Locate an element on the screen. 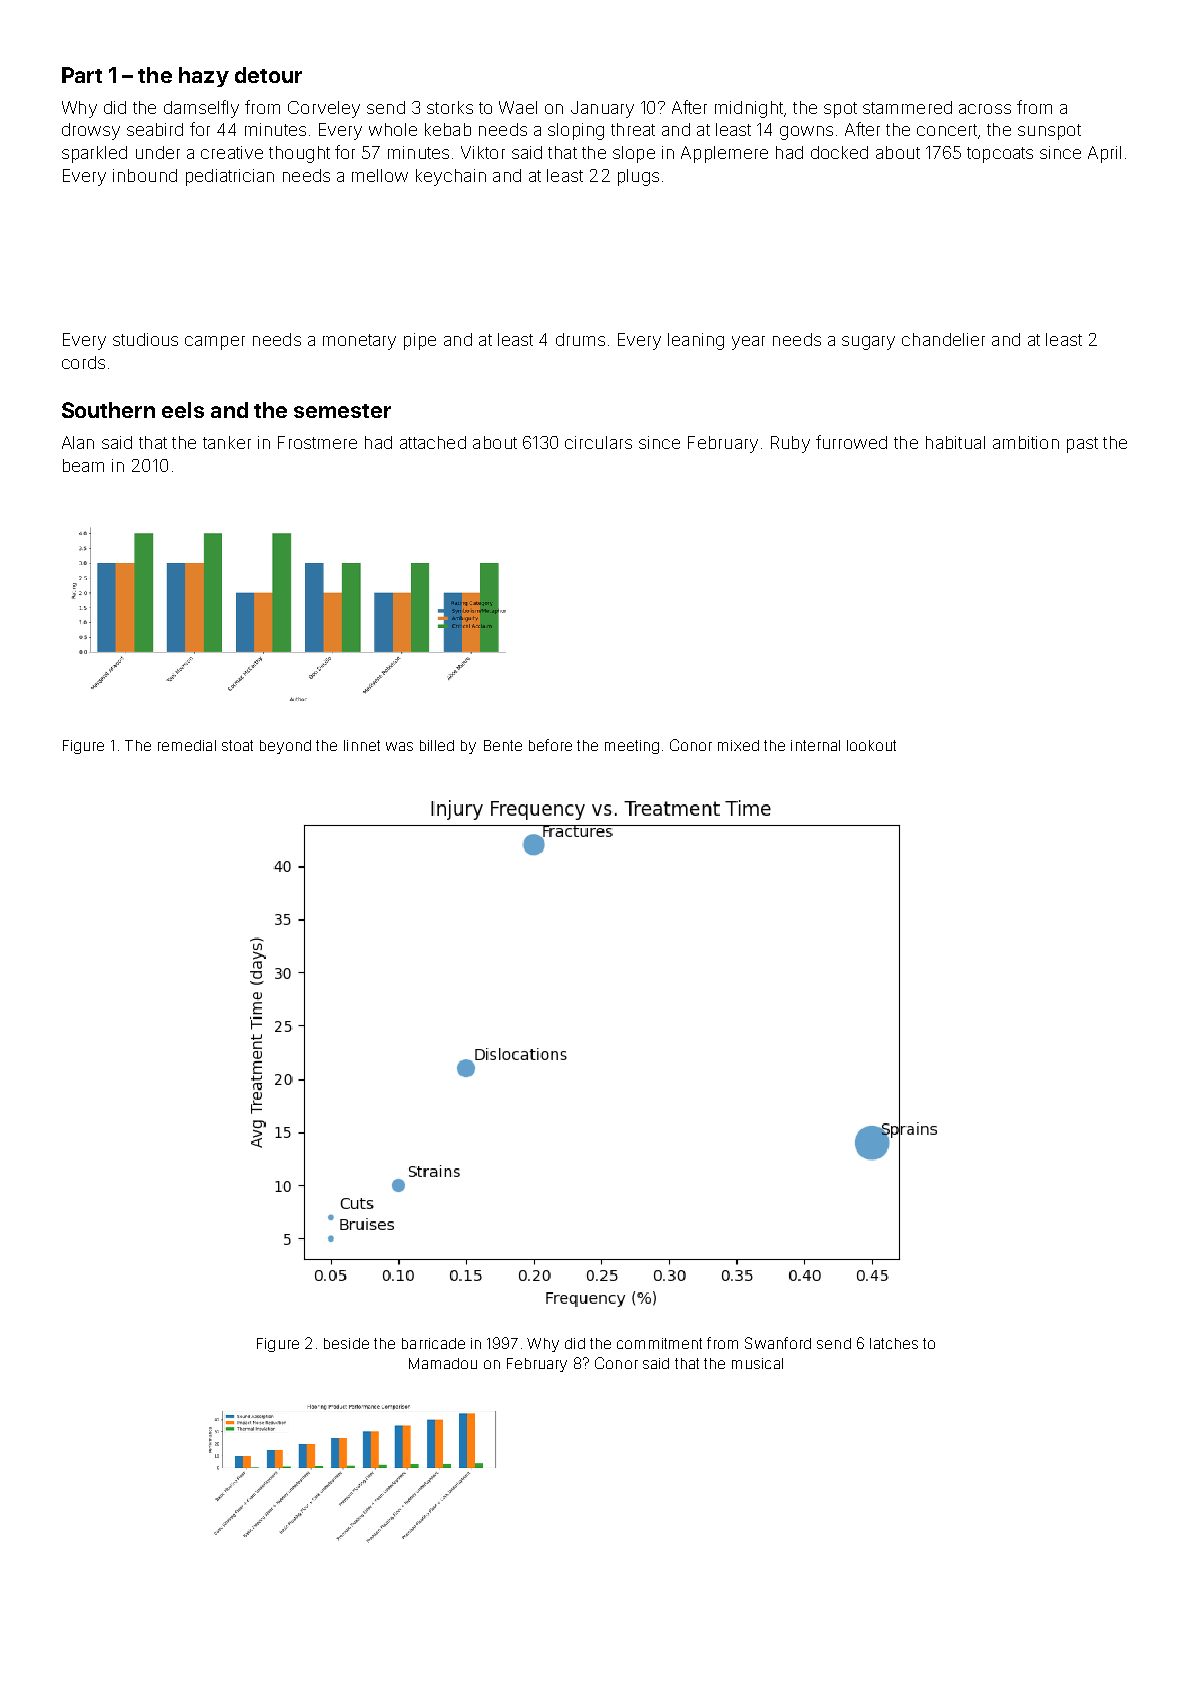  topcoats is located at coordinates (1000, 155).
